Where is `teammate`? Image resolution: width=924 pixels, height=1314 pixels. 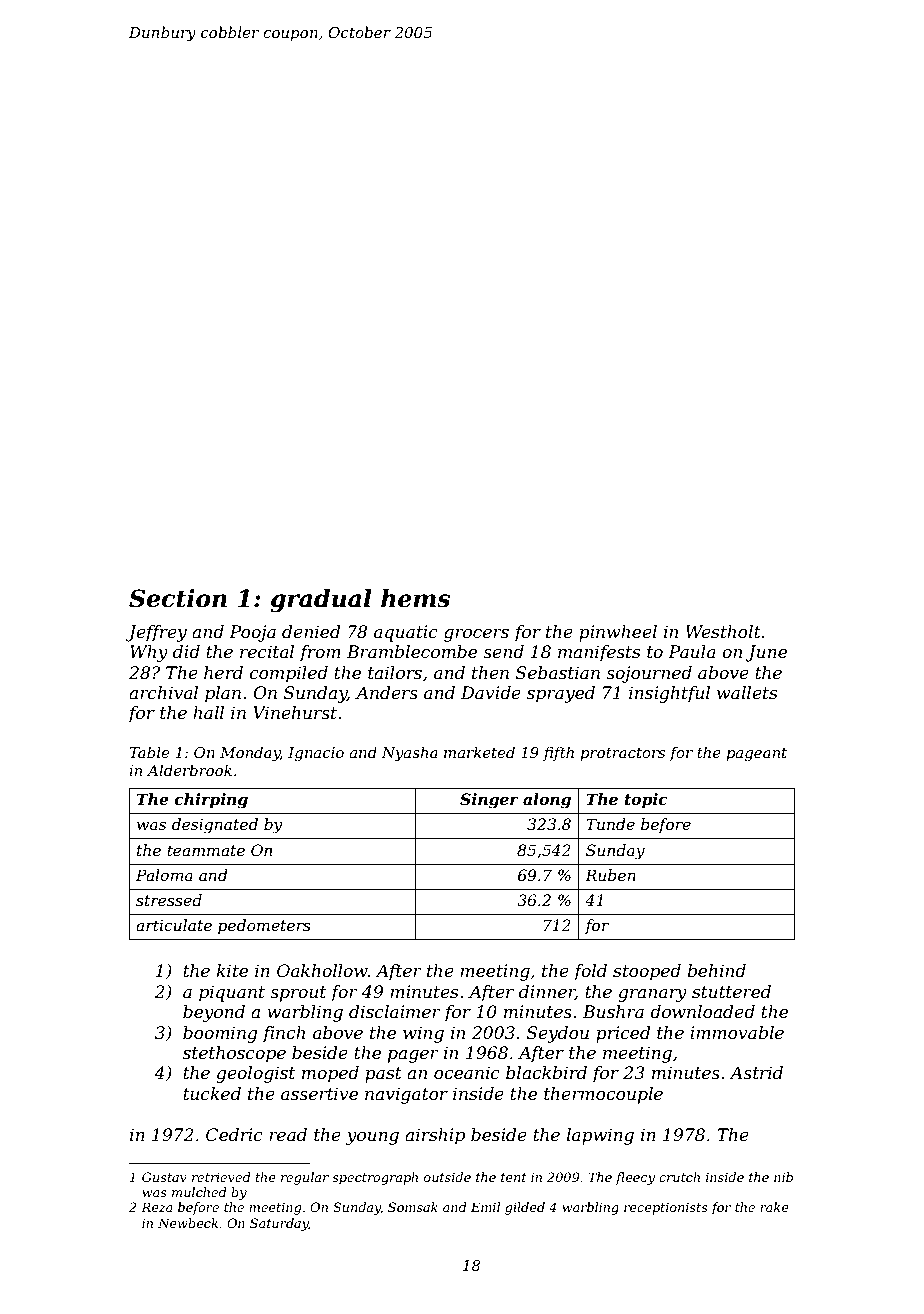 teammate is located at coordinates (206, 850).
